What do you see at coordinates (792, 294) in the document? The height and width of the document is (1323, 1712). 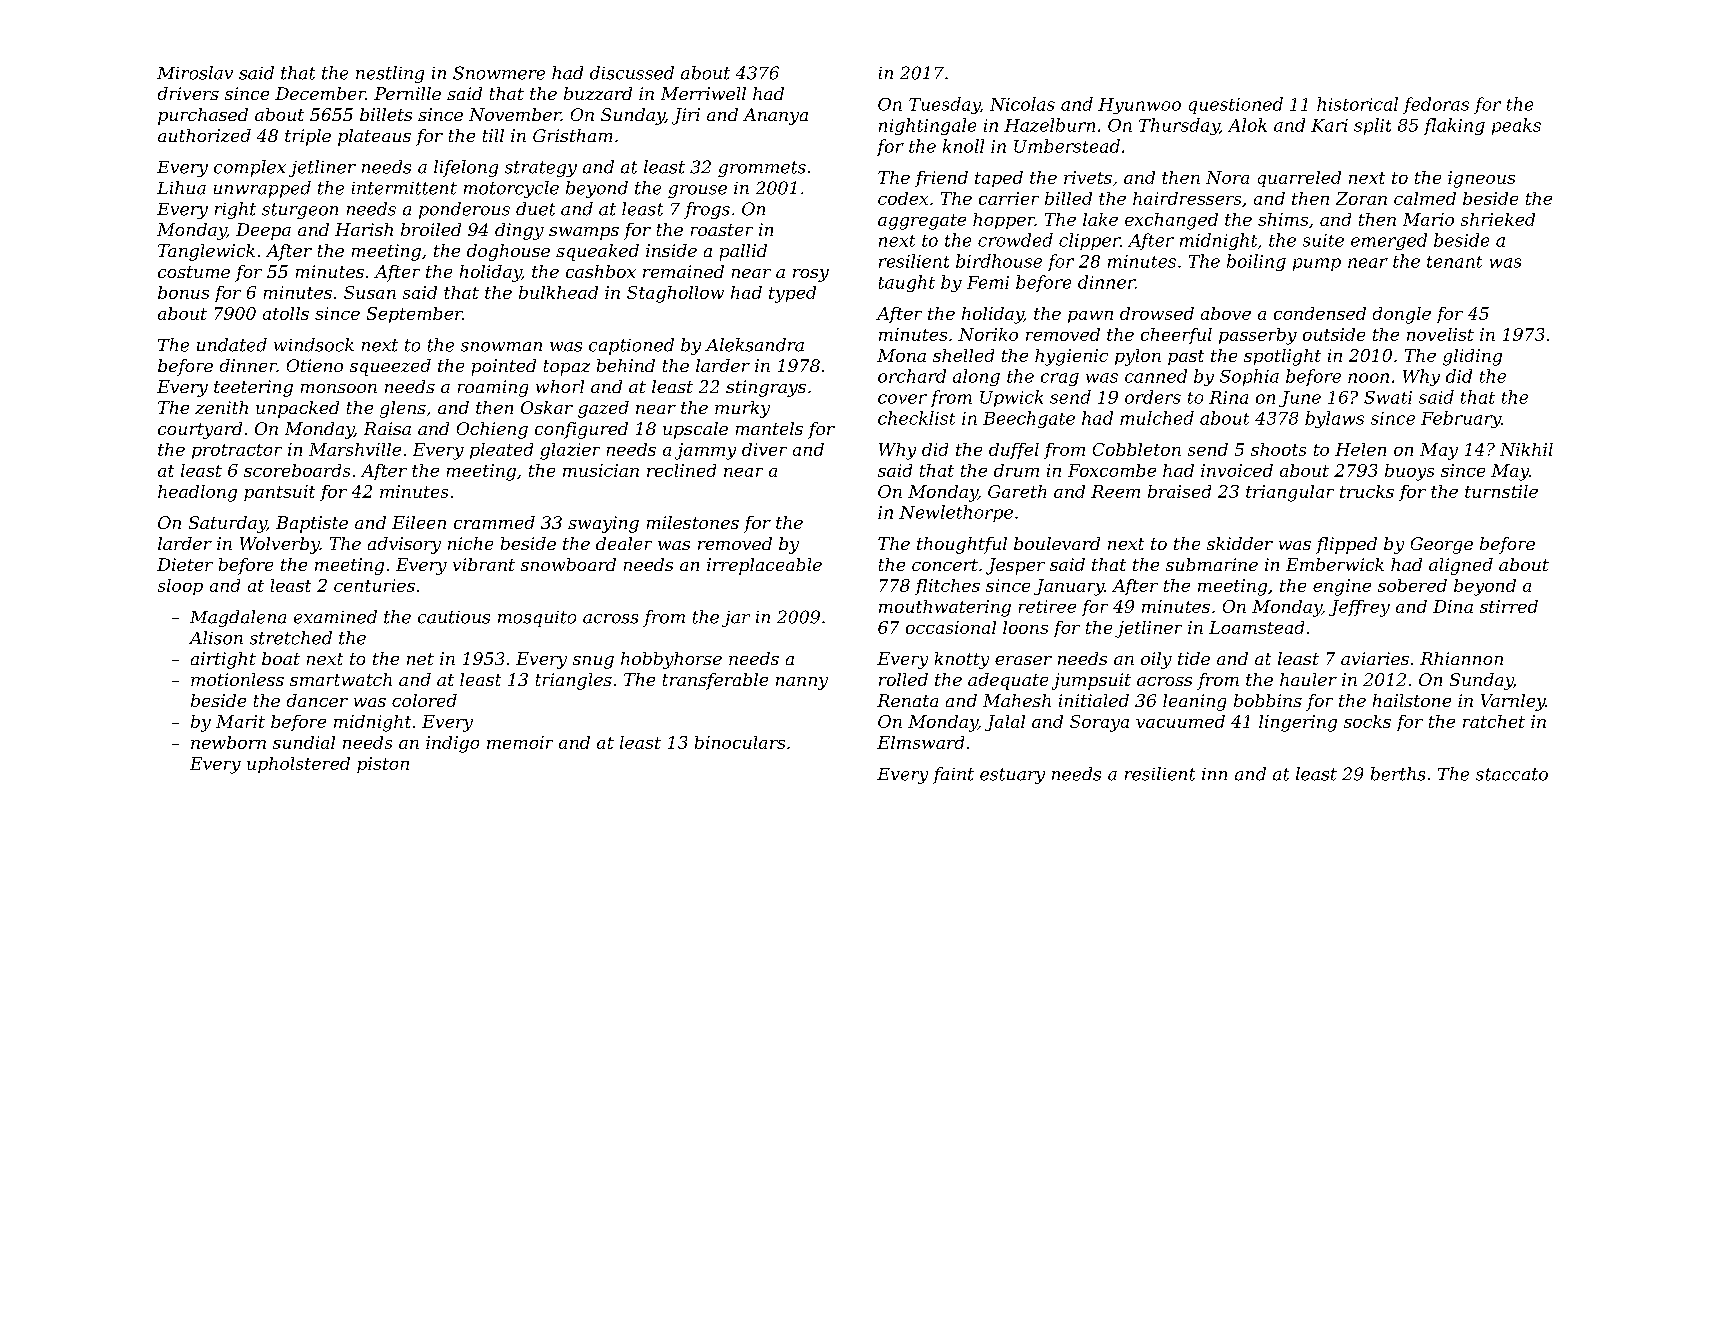 I see `typed` at bounding box center [792, 294].
